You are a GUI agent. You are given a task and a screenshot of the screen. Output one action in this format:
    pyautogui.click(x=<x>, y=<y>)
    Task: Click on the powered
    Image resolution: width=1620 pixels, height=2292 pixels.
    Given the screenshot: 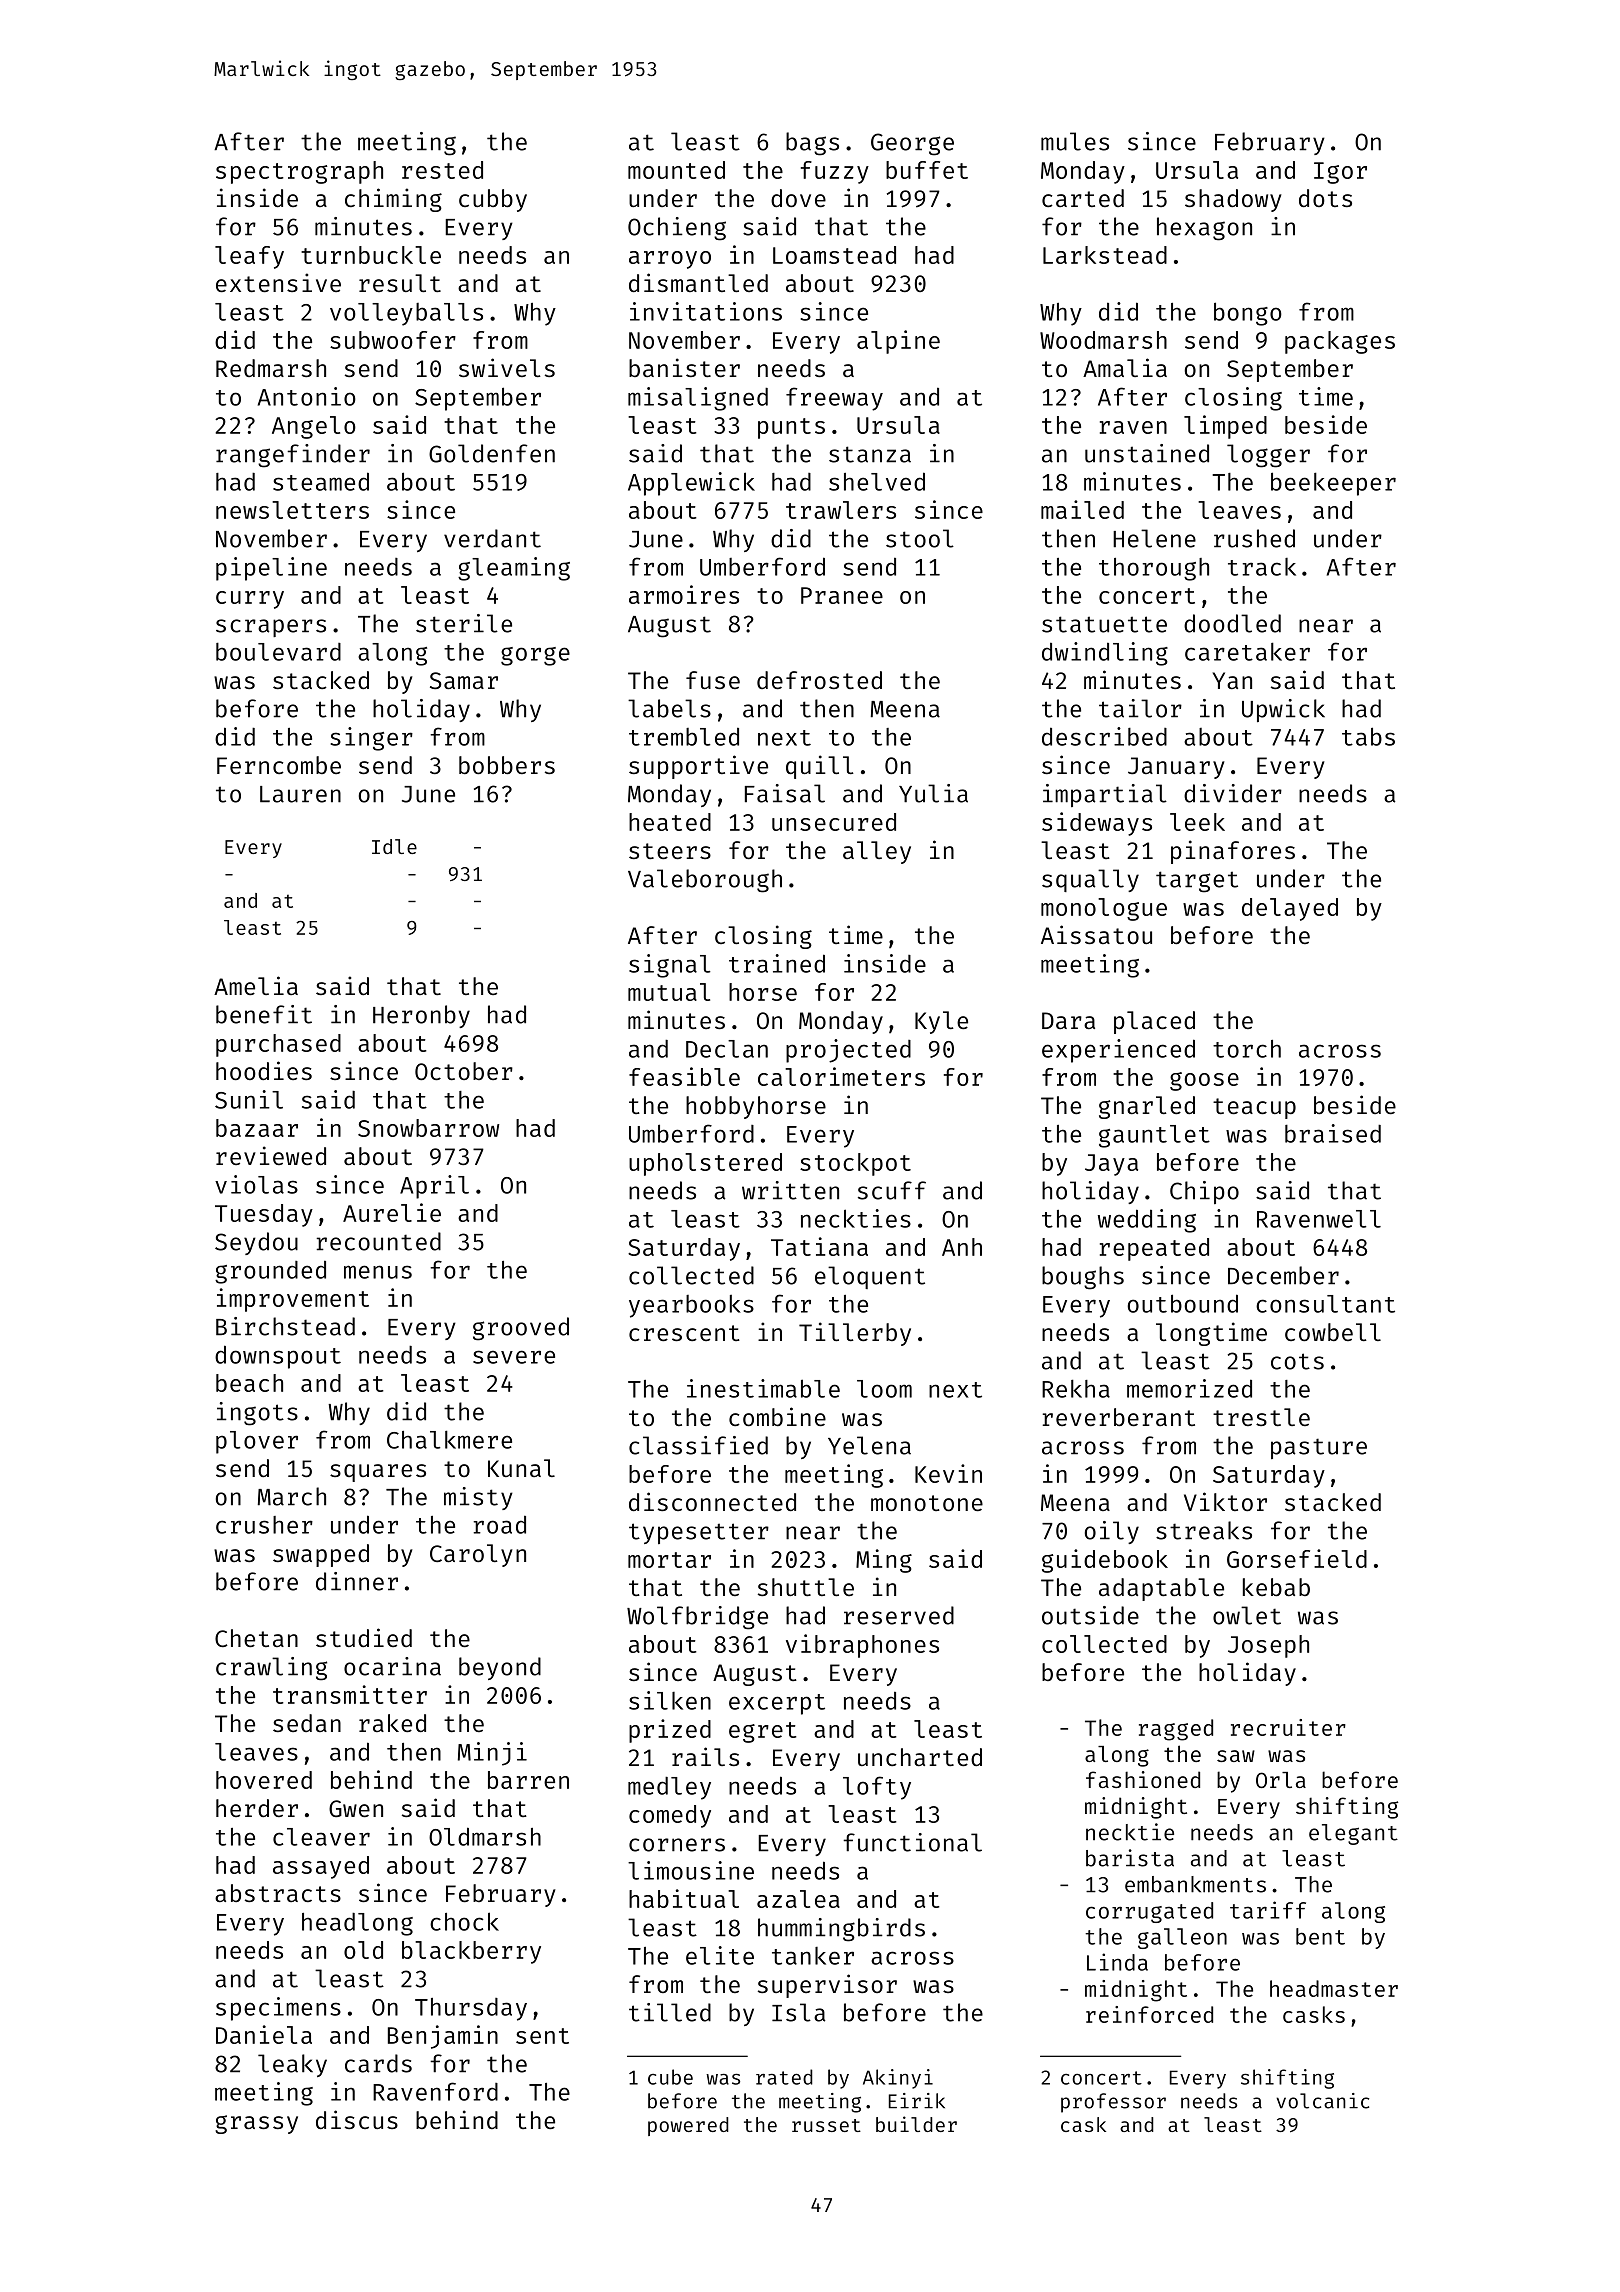 What is the action you would take?
    pyautogui.click(x=688, y=2126)
